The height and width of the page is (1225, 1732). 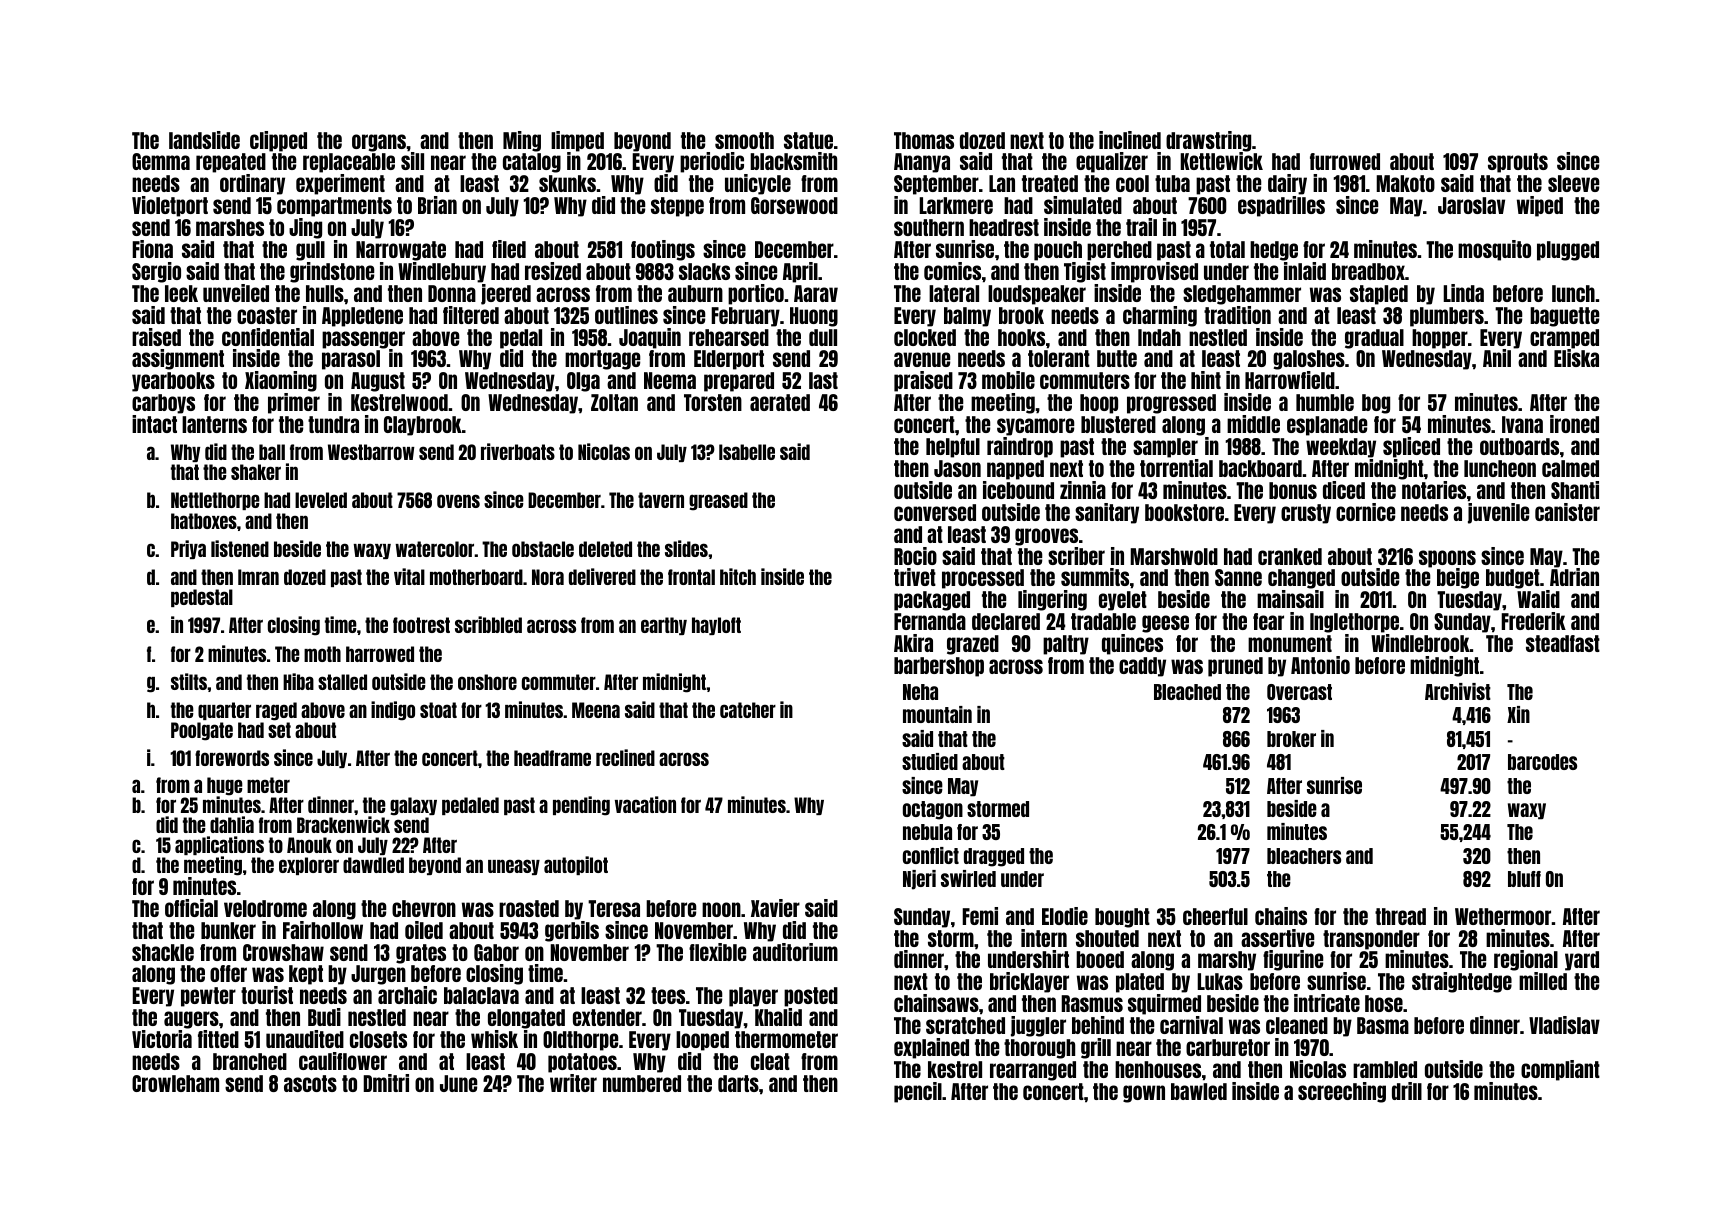 What do you see at coordinates (572, 931) in the page?
I see `gerbils` at bounding box center [572, 931].
